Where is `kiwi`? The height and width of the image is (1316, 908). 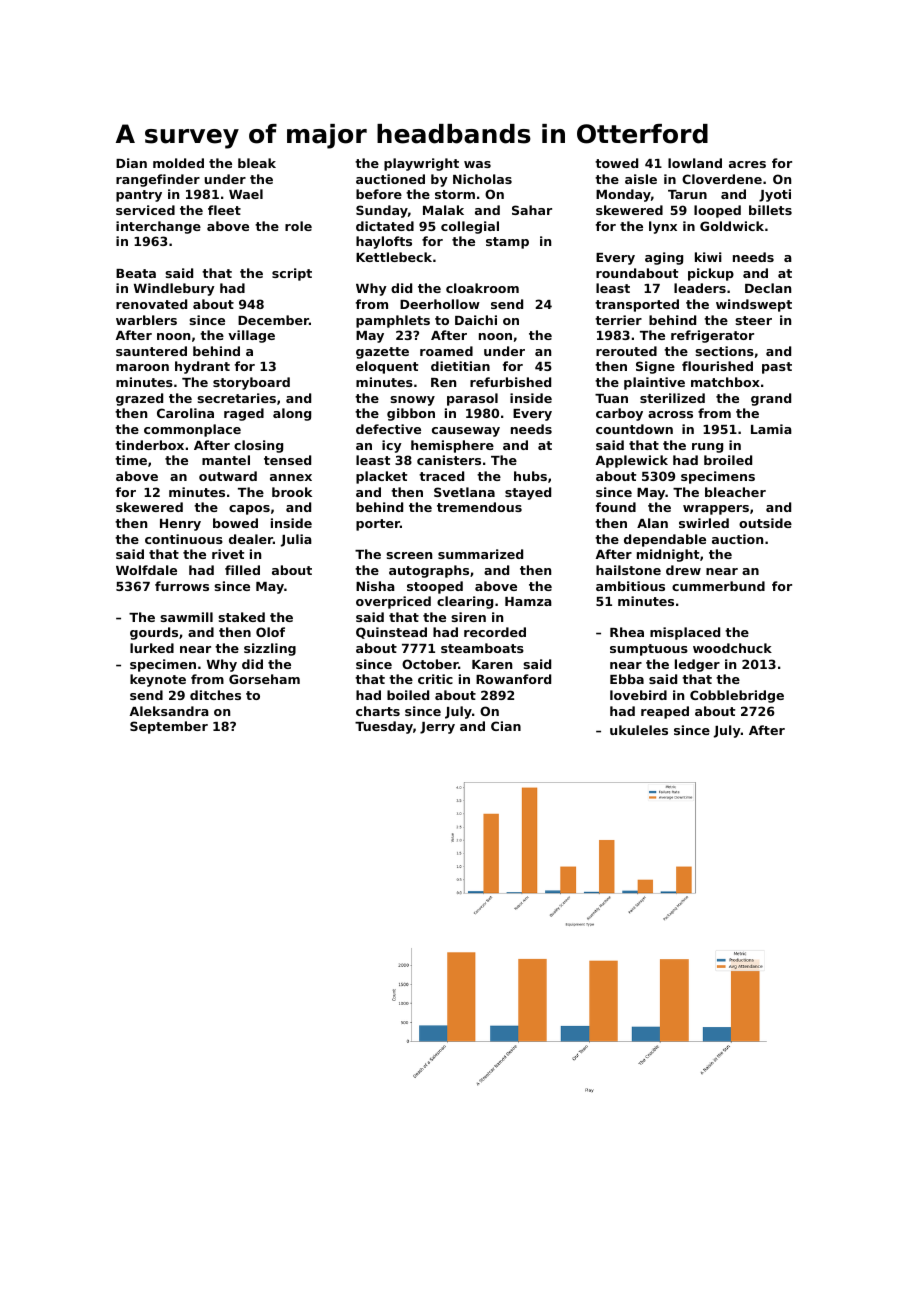 kiwi is located at coordinates (708, 257).
